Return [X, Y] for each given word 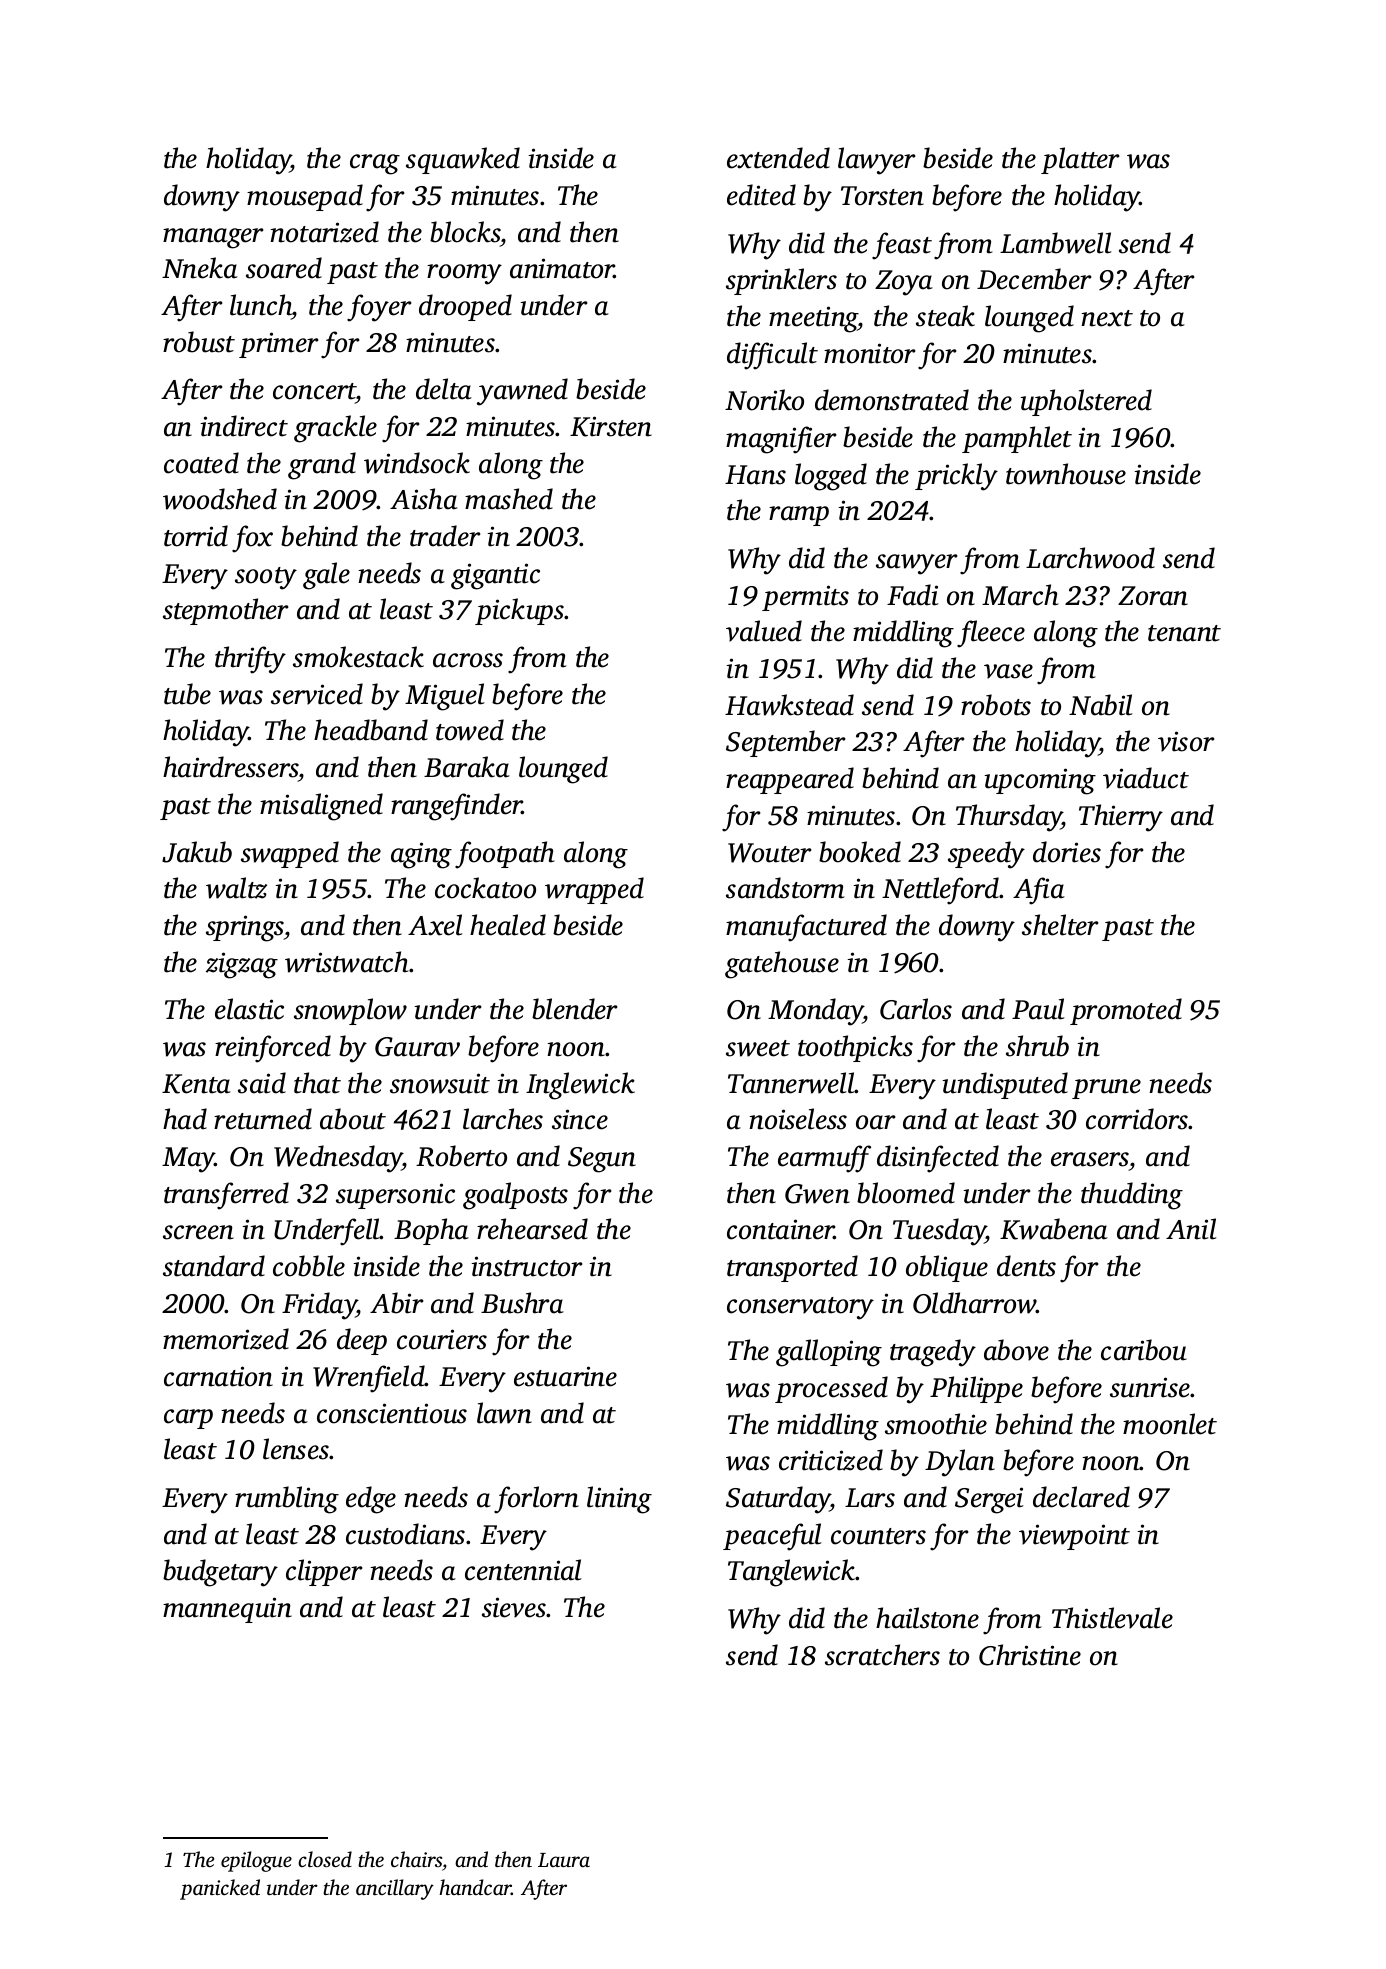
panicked [220, 1889]
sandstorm [785, 888]
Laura [564, 1860]
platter [1080, 160]
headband [371, 730]
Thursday [1009, 818]
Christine [1030, 1655]
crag [375, 164]
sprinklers [781, 281]
